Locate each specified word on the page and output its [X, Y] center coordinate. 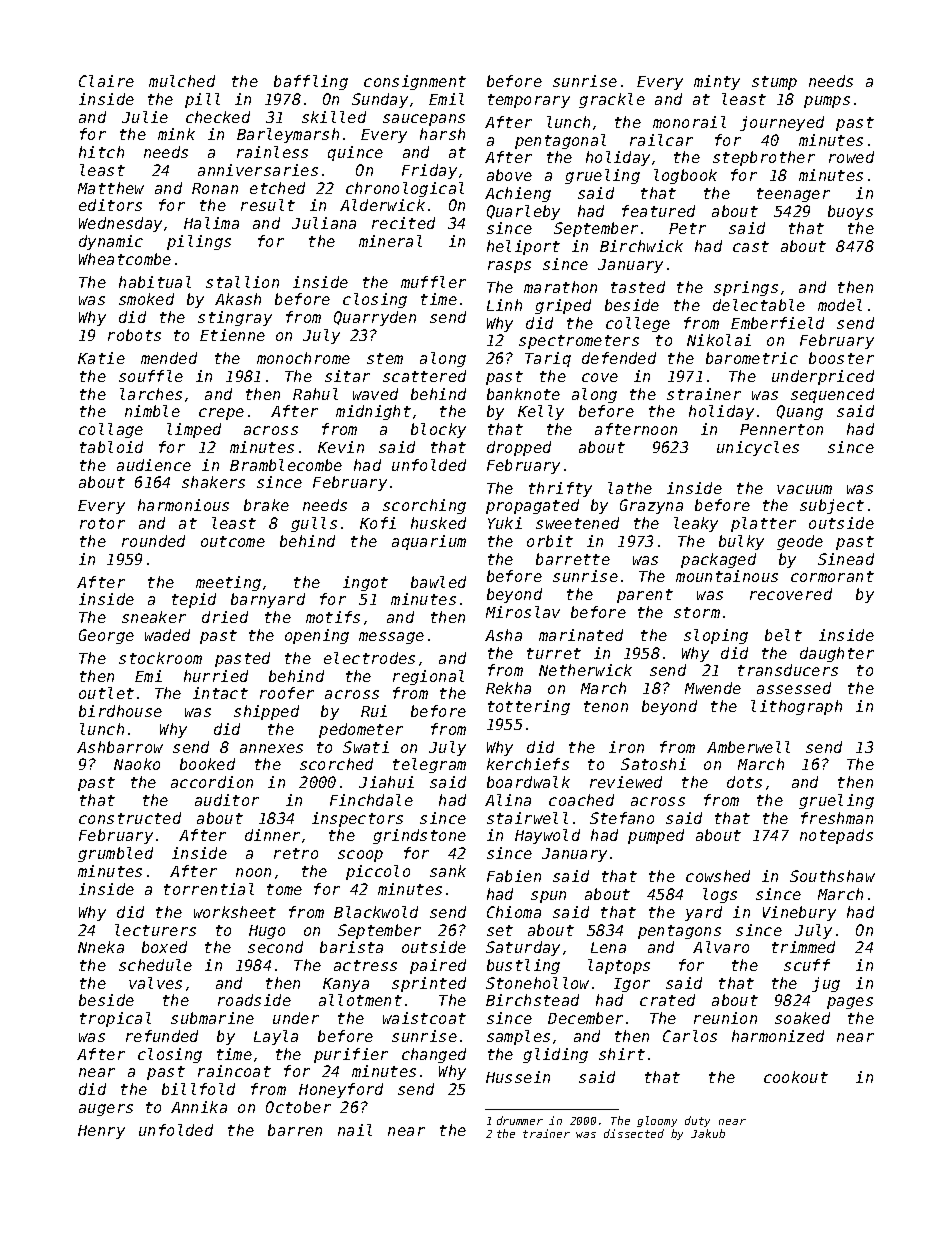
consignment [415, 82]
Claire [106, 81]
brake [266, 505]
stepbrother [764, 158]
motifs [333, 617]
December [585, 1018]
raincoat [234, 1071]
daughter [837, 654]
